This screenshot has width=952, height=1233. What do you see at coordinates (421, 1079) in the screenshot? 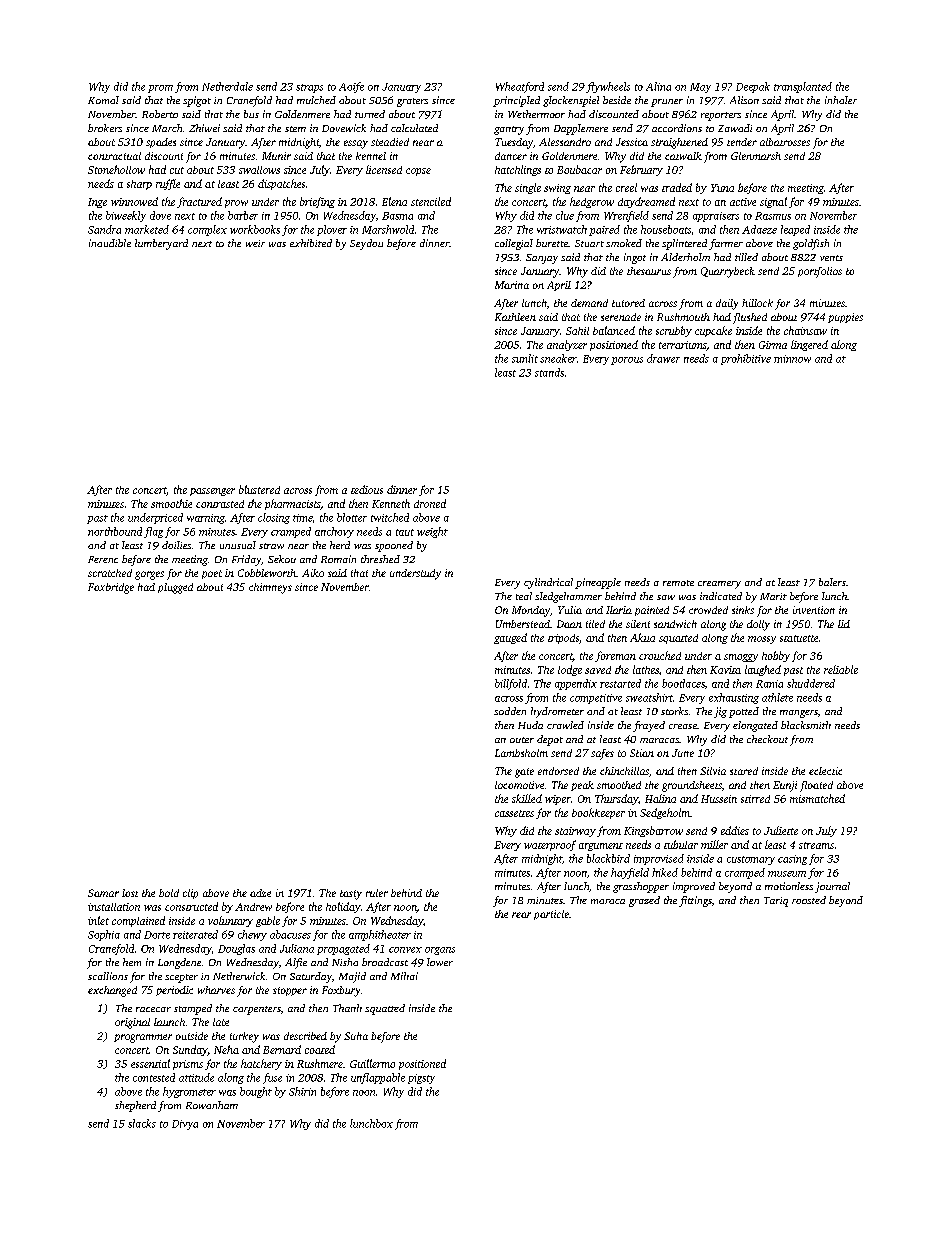
I see `pigsty` at bounding box center [421, 1079].
